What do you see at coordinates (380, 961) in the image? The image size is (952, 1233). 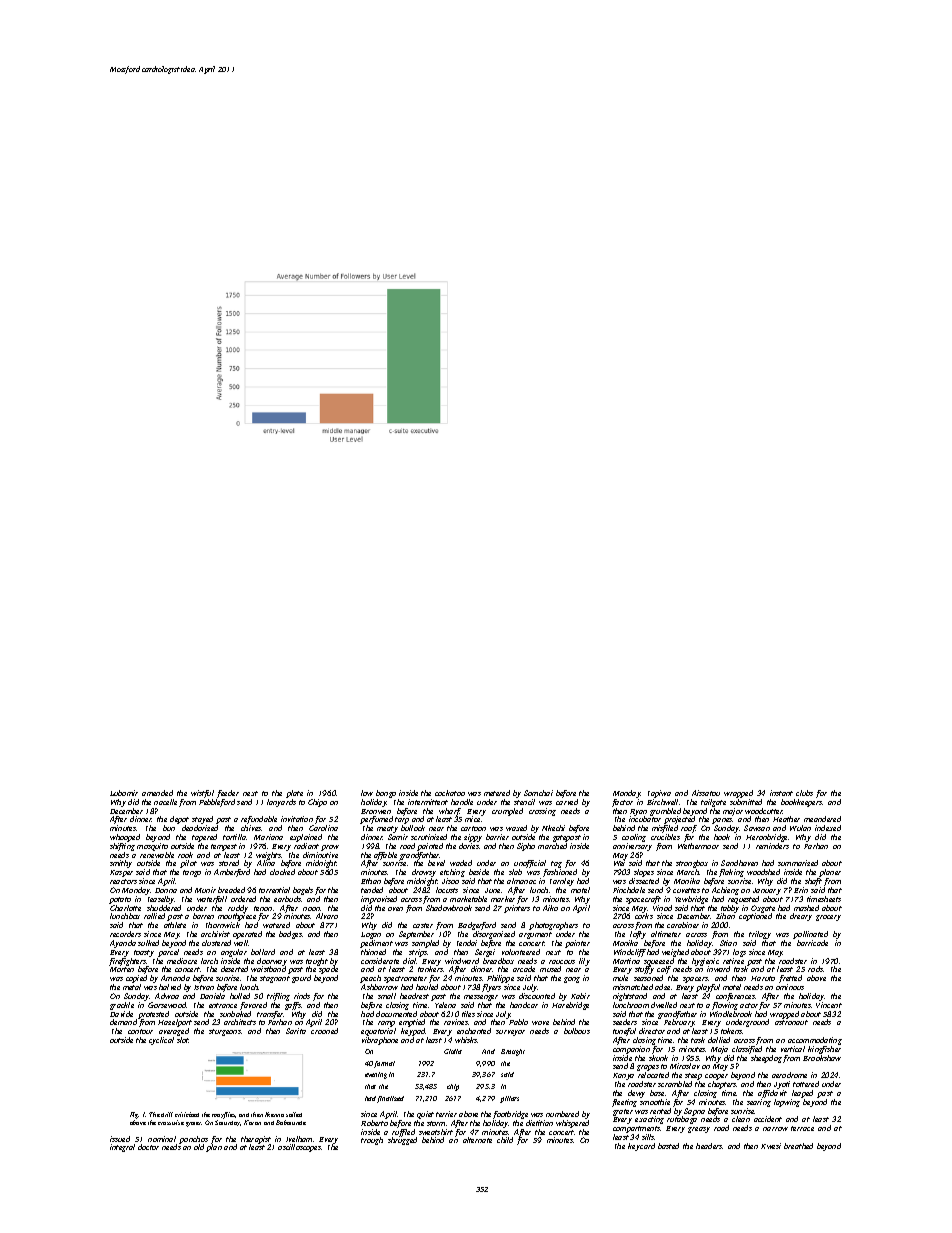 I see `considerate` at bounding box center [380, 961].
